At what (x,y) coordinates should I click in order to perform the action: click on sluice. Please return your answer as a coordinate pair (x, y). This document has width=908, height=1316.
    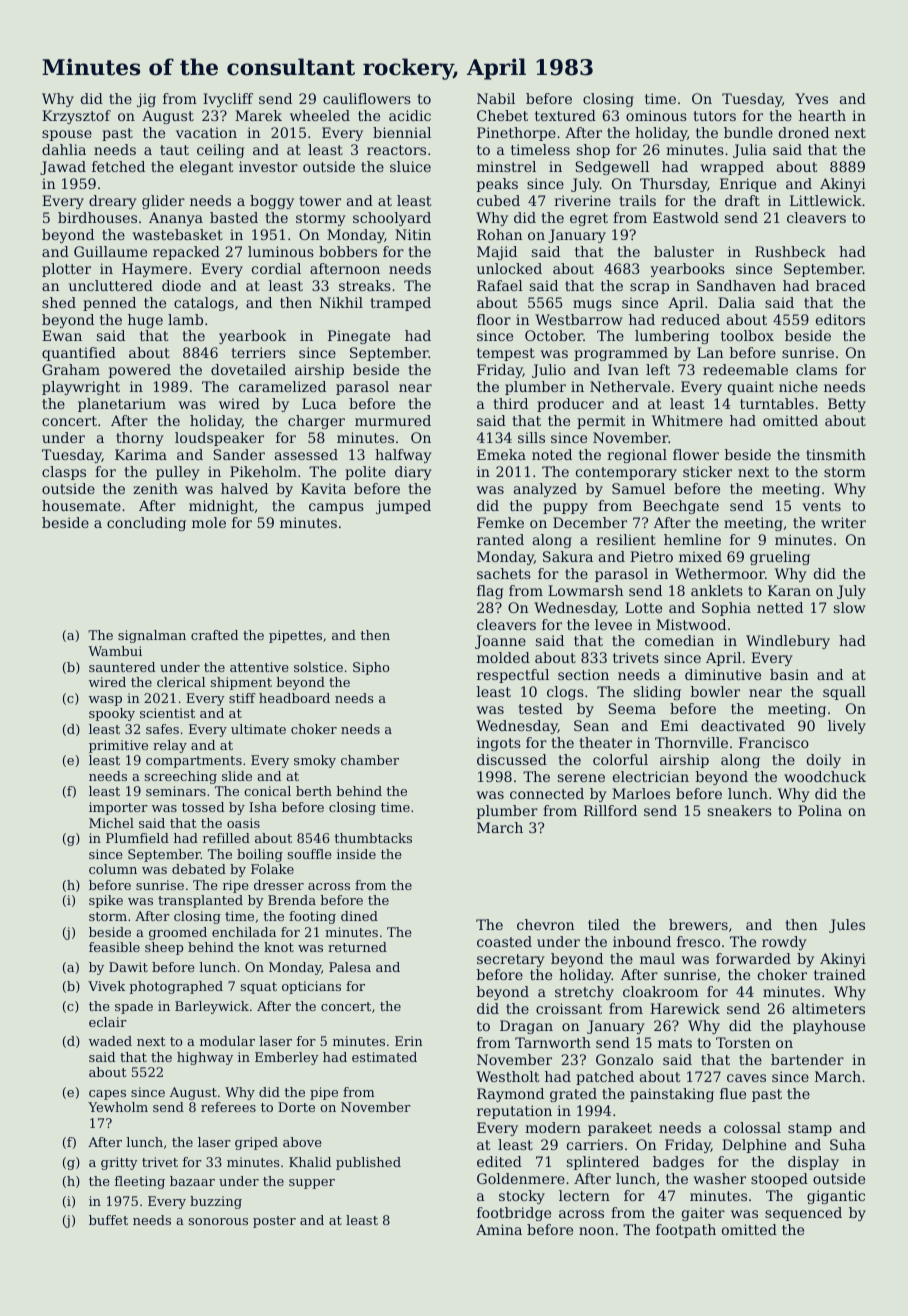
    Looking at the image, I should click on (410, 166).
